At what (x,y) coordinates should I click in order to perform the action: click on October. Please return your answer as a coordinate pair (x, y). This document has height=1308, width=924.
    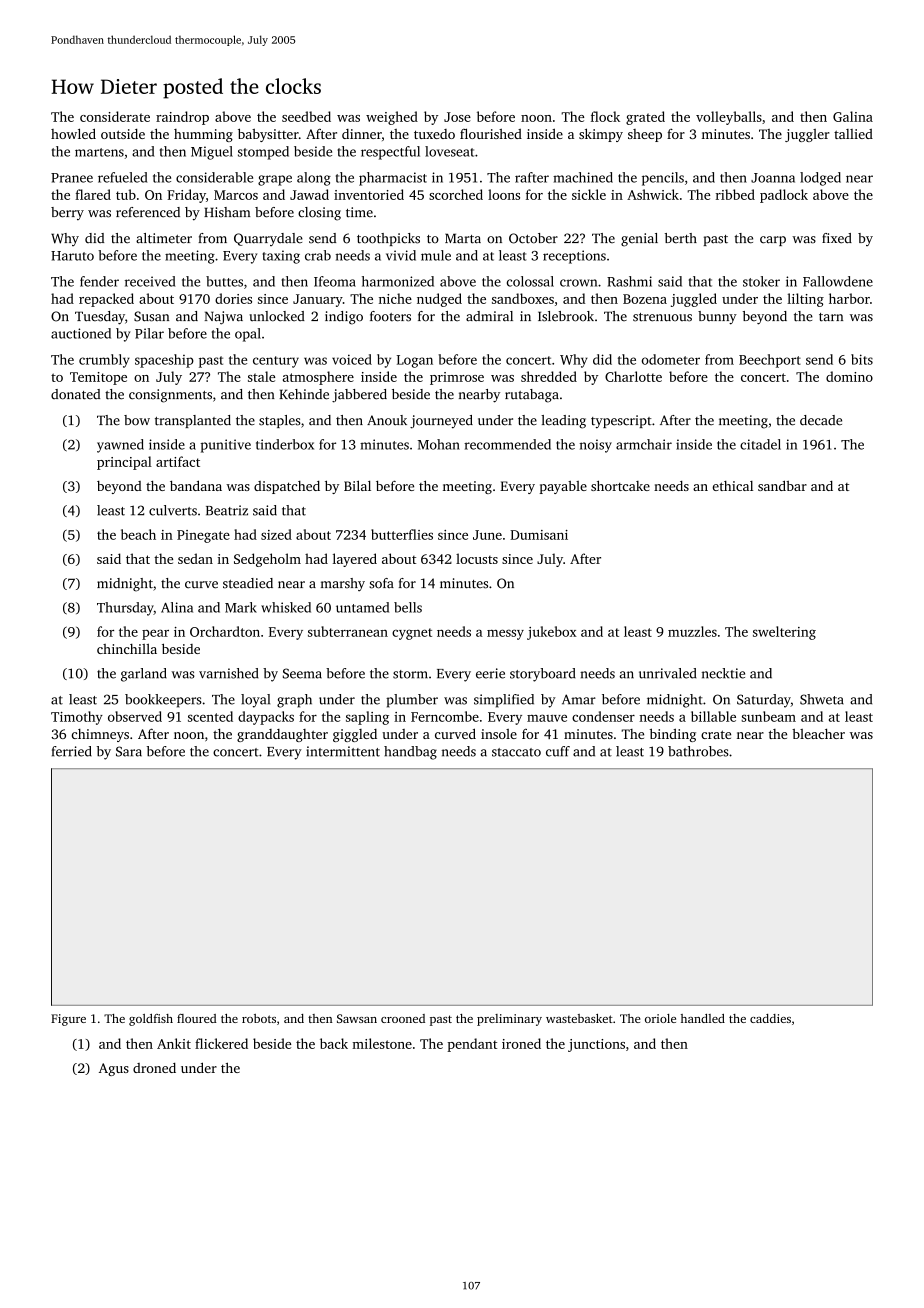
    Looking at the image, I should click on (533, 238).
